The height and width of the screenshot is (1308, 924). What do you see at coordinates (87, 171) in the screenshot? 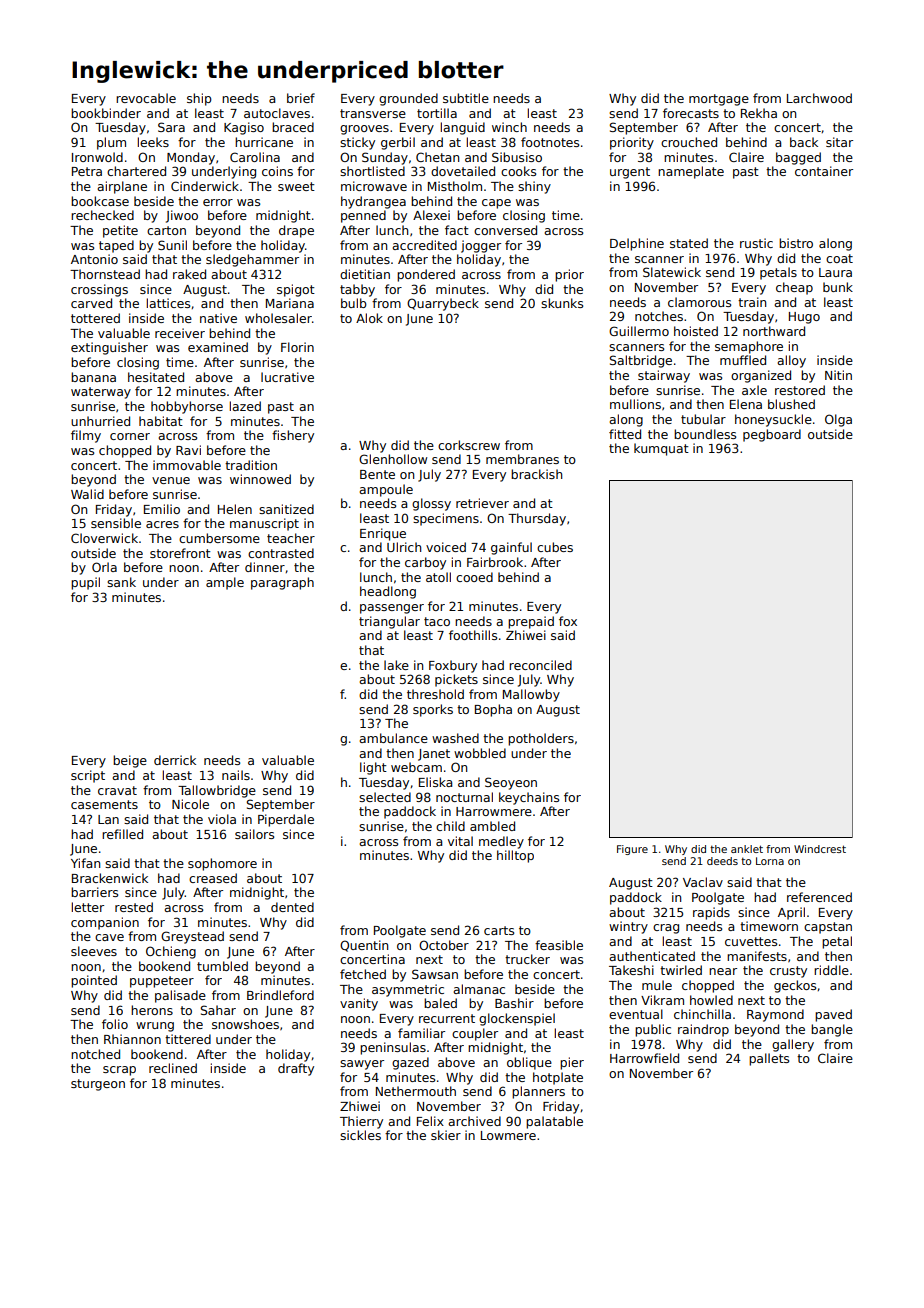
I see `Petra` at bounding box center [87, 171].
